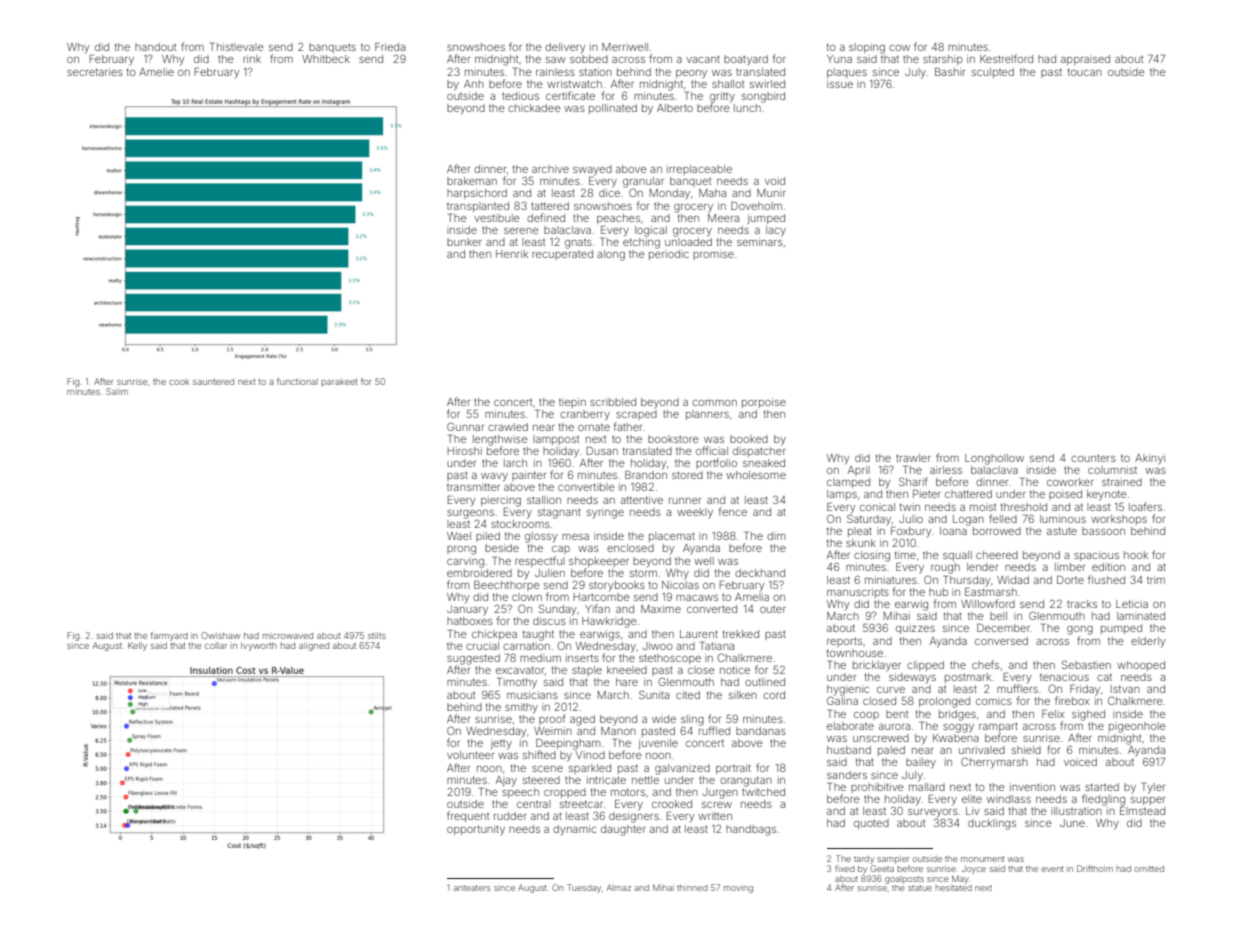 The height and width of the document is (952, 1233). I want to click on anteaters, so click(472, 888).
